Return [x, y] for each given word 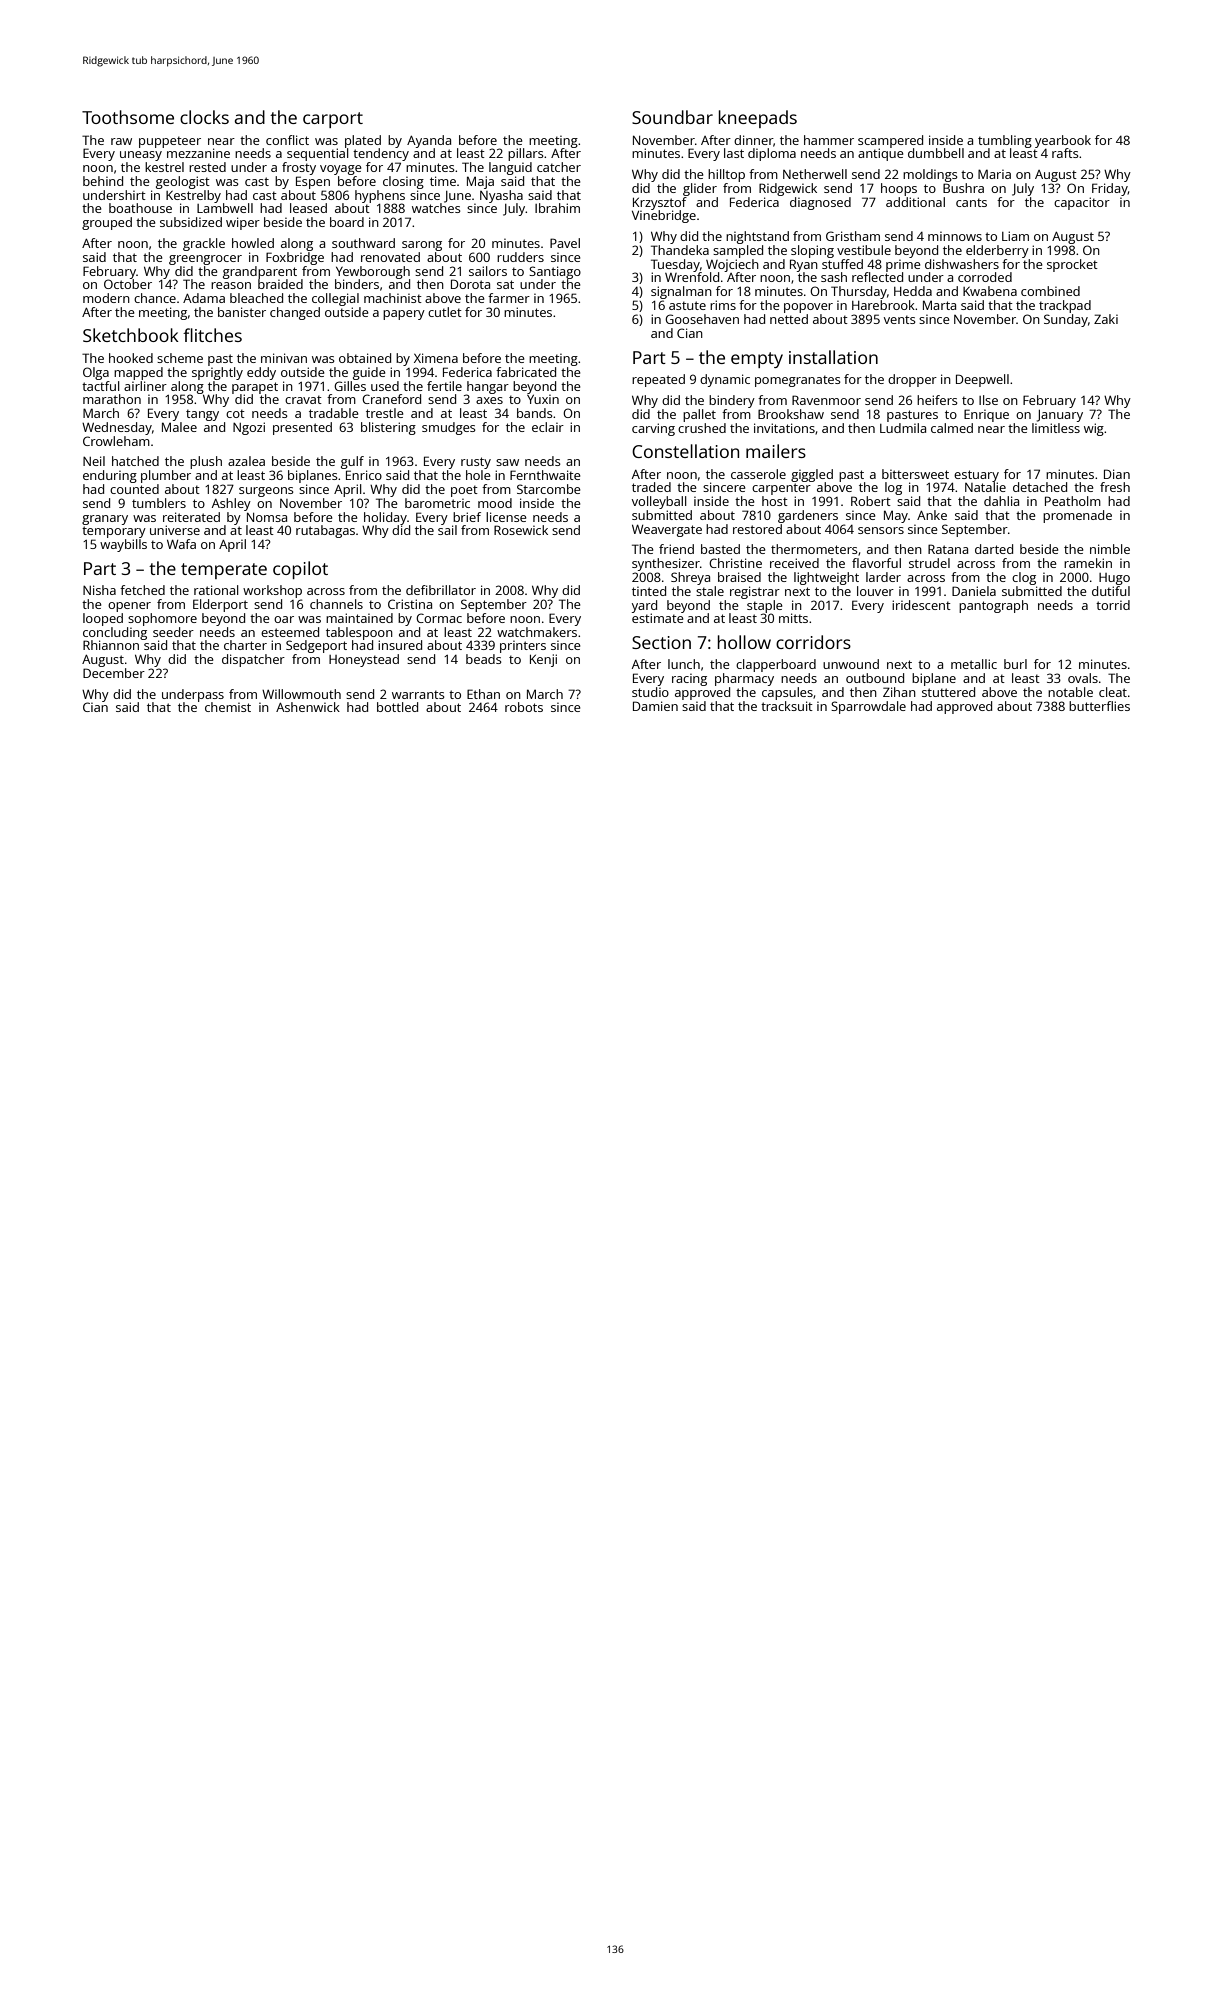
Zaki [1106, 319]
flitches [212, 335]
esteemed [290, 632]
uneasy [141, 156]
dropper [912, 380]
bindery [732, 401]
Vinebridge [664, 216]
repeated [658, 380]
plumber [166, 476]
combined [1050, 291]
